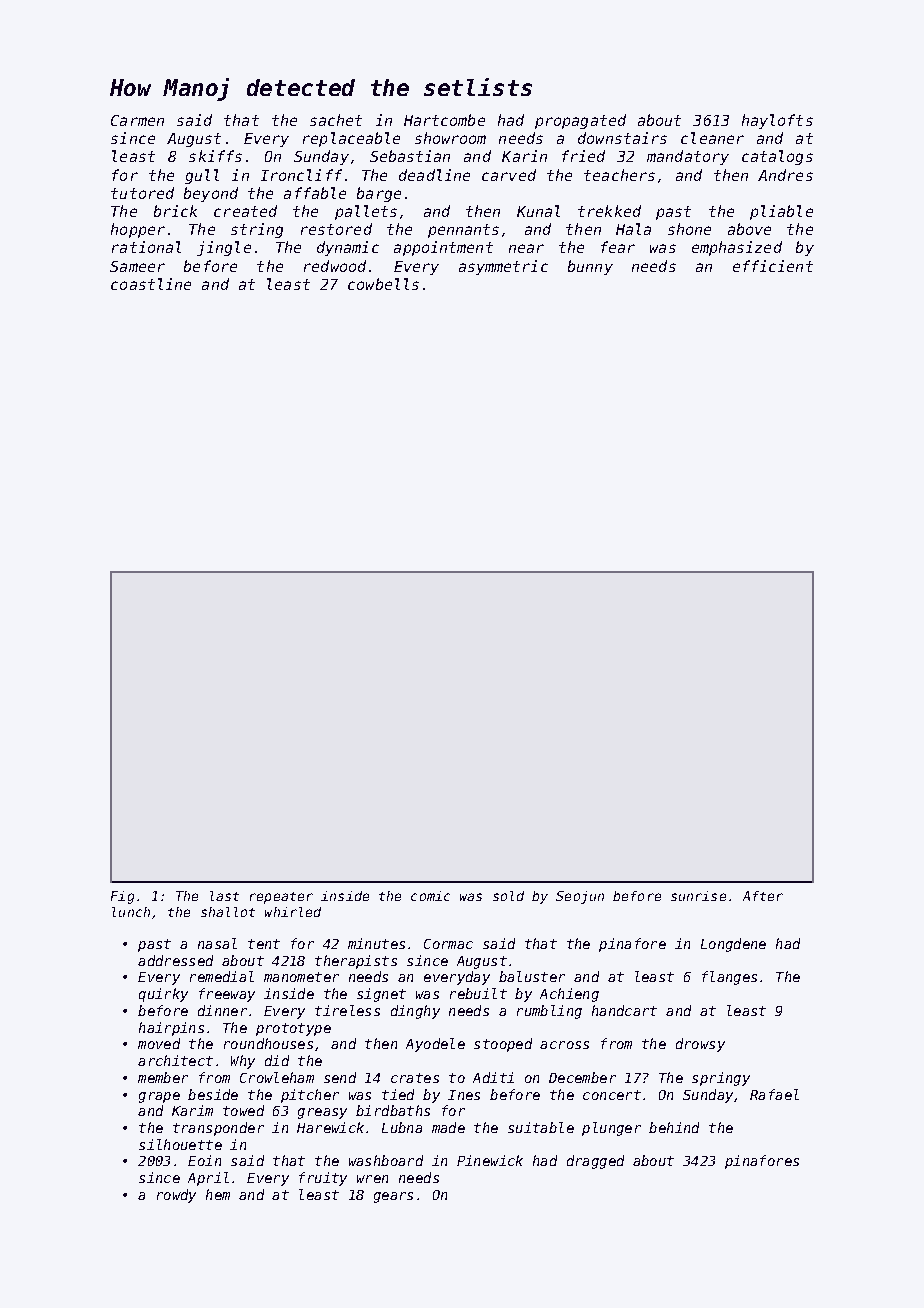  Describe the element at coordinates (508, 896) in the screenshot. I see `sold` at that location.
